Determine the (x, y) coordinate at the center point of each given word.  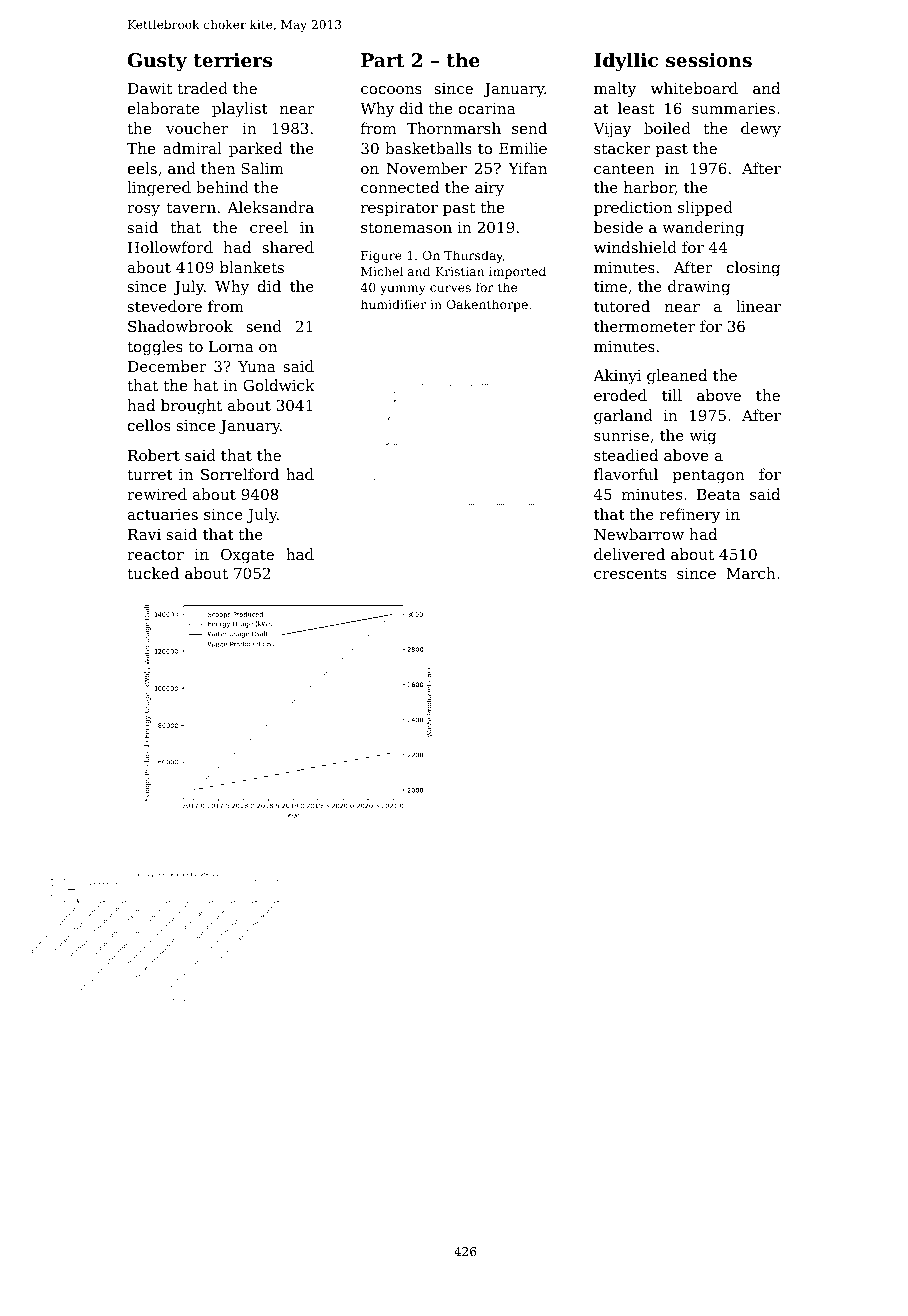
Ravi (144, 534)
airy (489, 189)
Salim (262, 168)
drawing (699, 288)
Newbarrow (639, 534)
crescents (630, 573)
